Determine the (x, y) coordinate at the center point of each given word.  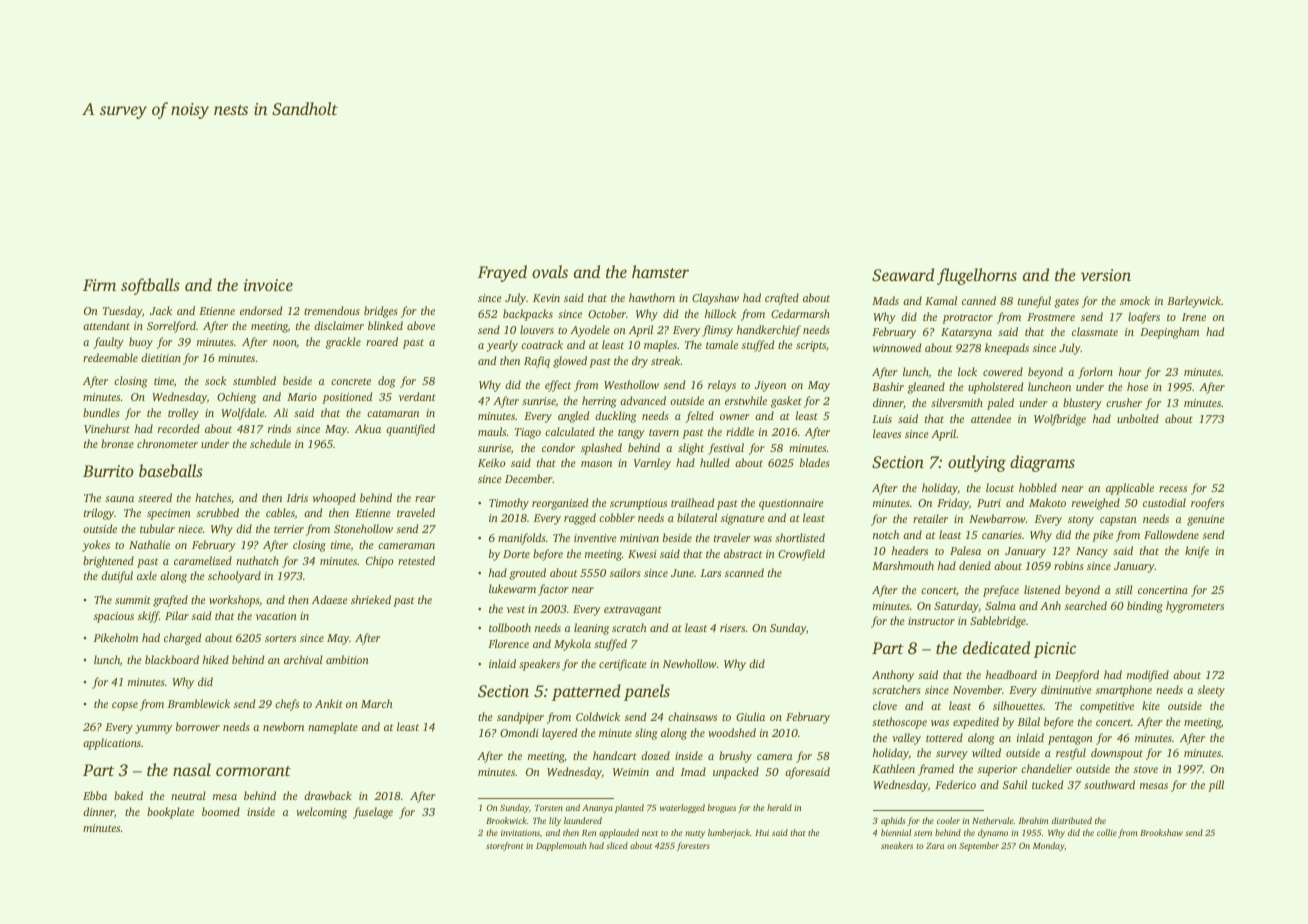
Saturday (956, 607)
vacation (276, 616)
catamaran (393, 413)
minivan (639, 538)
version (1106, 275)
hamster (660, 271)
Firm (99, 285)
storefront (504, 846)
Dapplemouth (561, 846)
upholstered (995, 388)
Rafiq (537, 362)
